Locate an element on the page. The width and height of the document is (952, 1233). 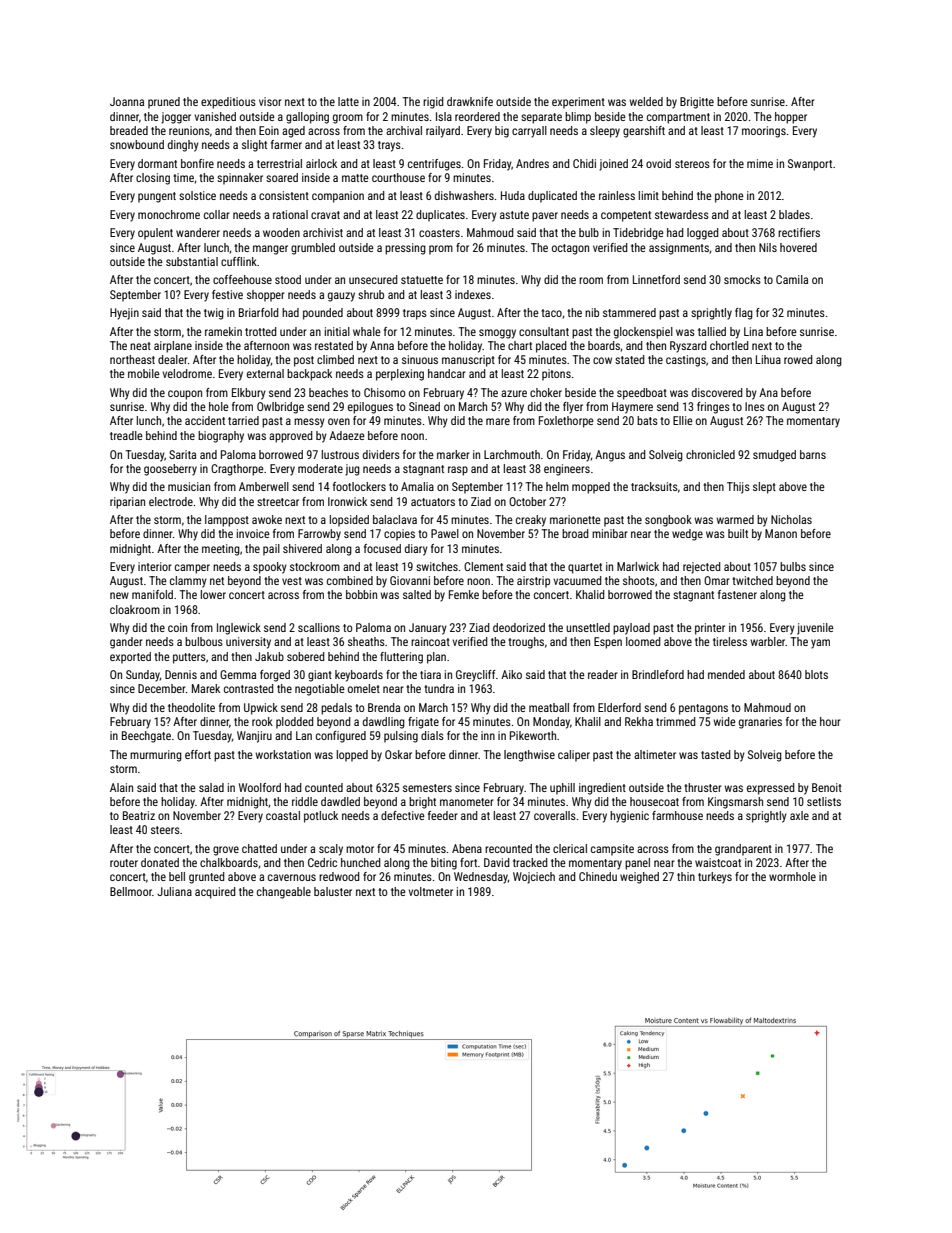
indexes is located at coordinates (473, 294).
